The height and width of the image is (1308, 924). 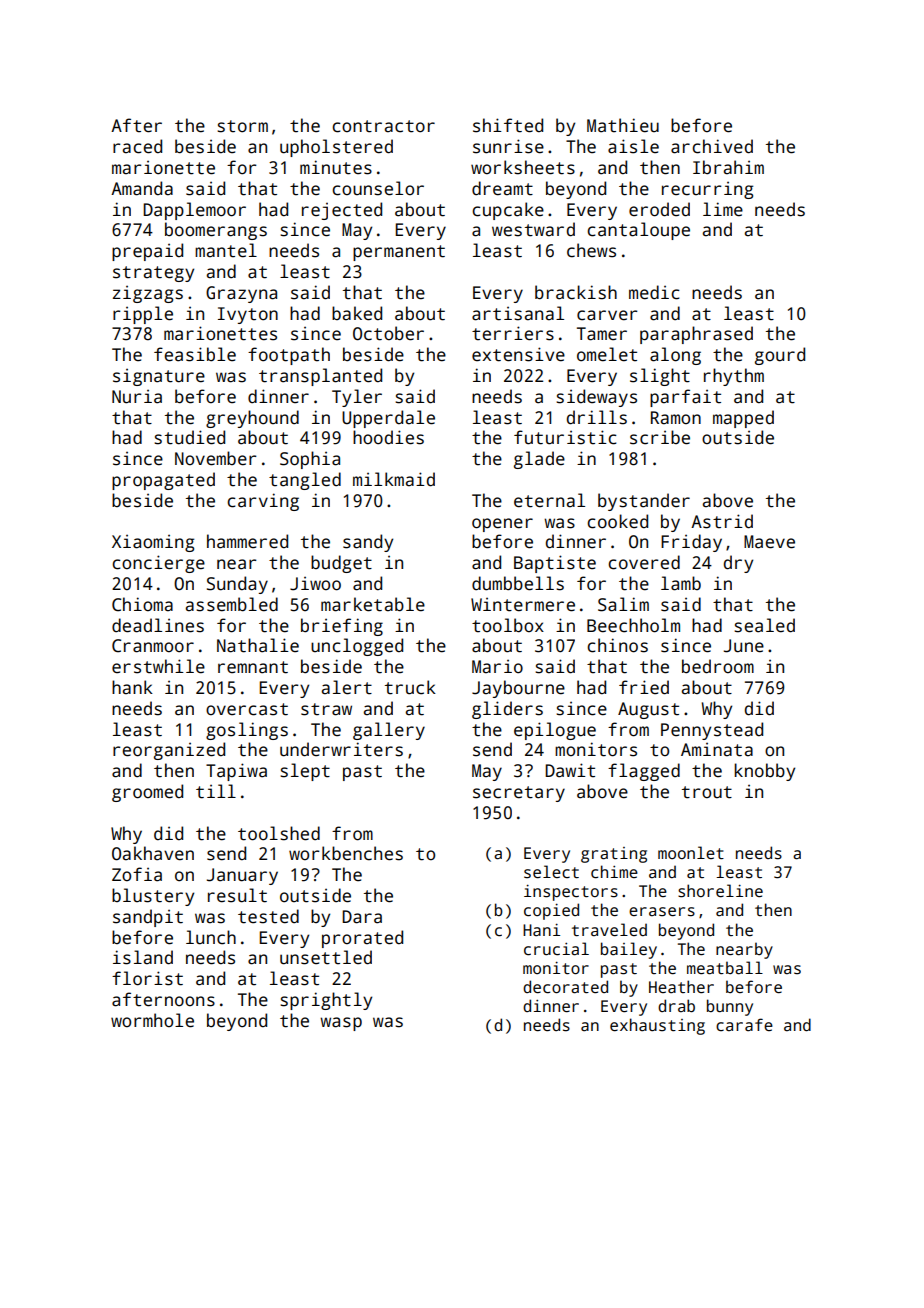 I want to click on archived, so click(x=712, y=146).
